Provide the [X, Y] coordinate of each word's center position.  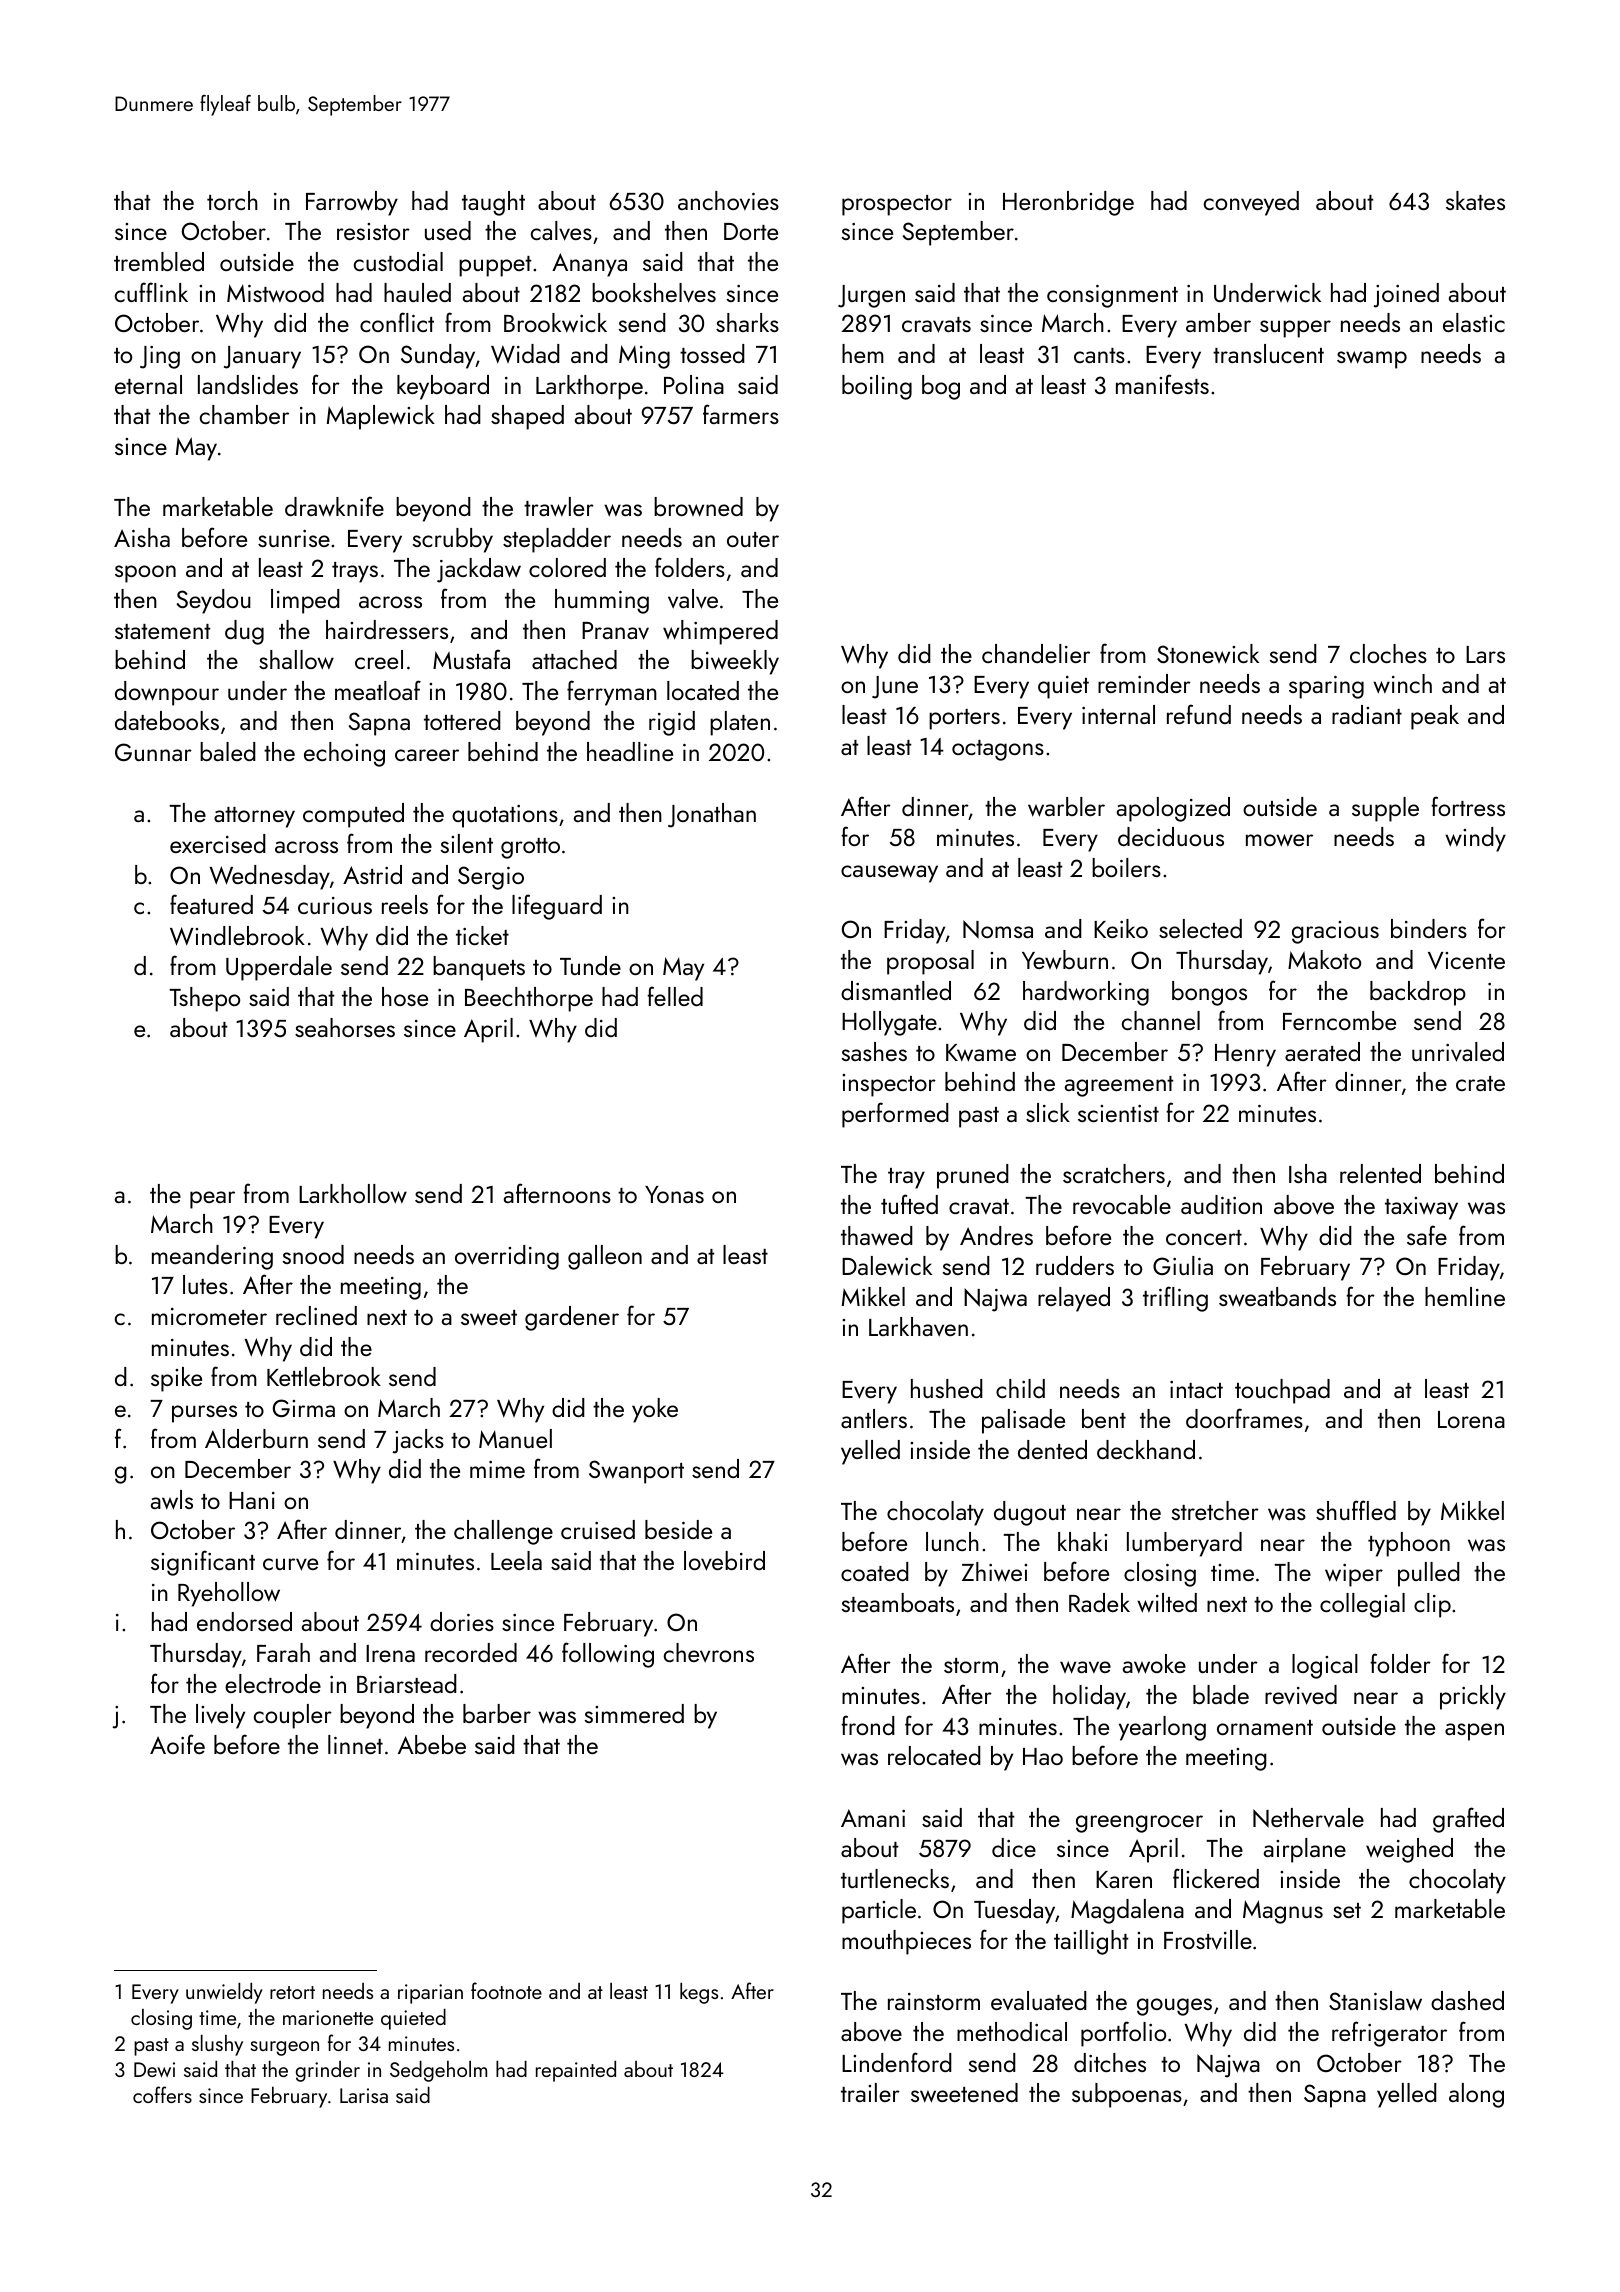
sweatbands [1277, 1297]
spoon [145, 574]
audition [1221, 1204]
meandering [212, 1257]
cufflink [151, 292]
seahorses [345, 1027]
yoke [655, 1410]
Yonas [674, 1194]
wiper [1354, 1575]
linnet [355, 1744]
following [608, 1655]
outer [753, 539]
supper [1295, 329]
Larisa [364, 2095]
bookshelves [654, 293]
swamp [1372, 360]
